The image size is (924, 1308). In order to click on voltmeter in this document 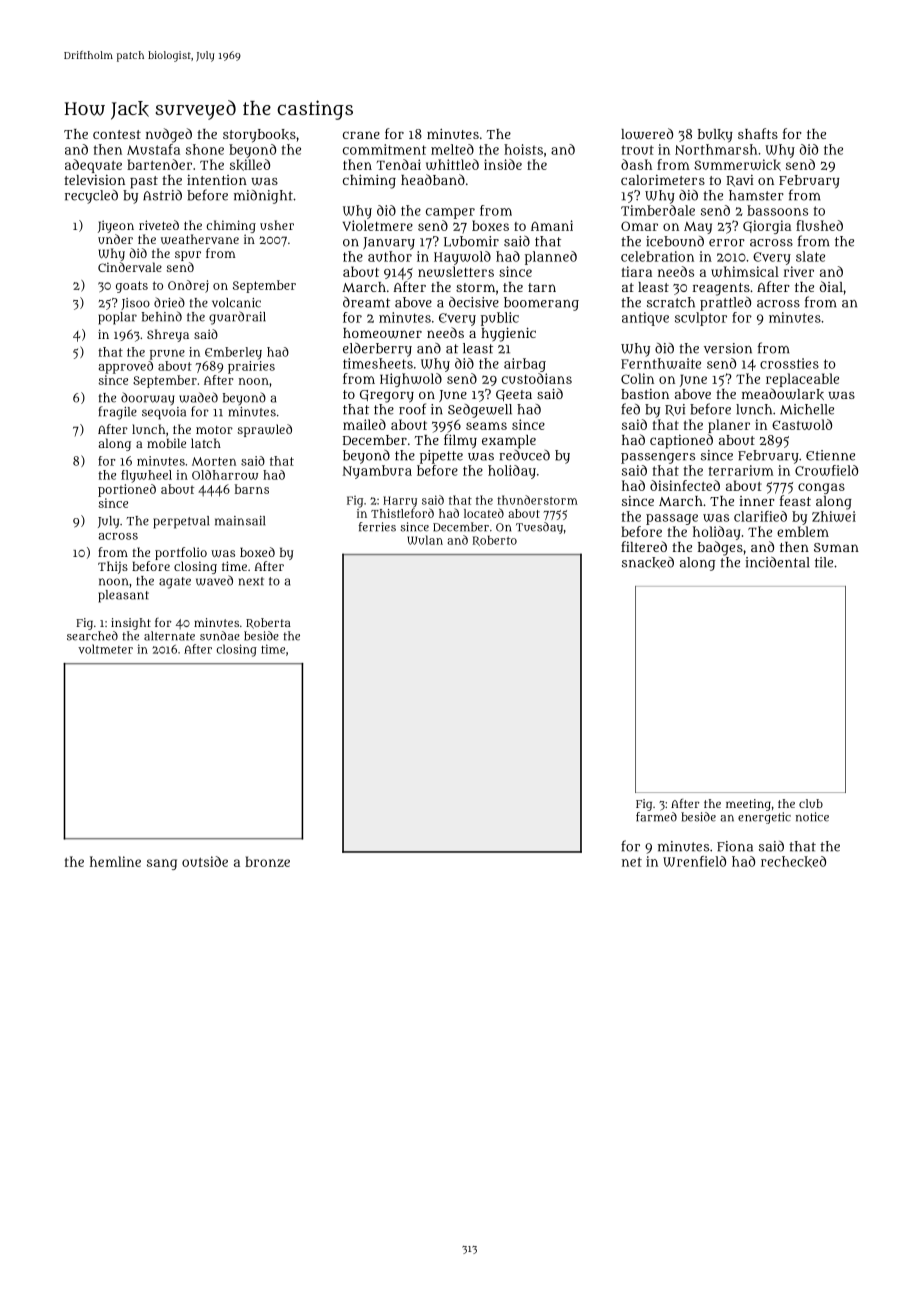, I will do `click(105, 649)`.
